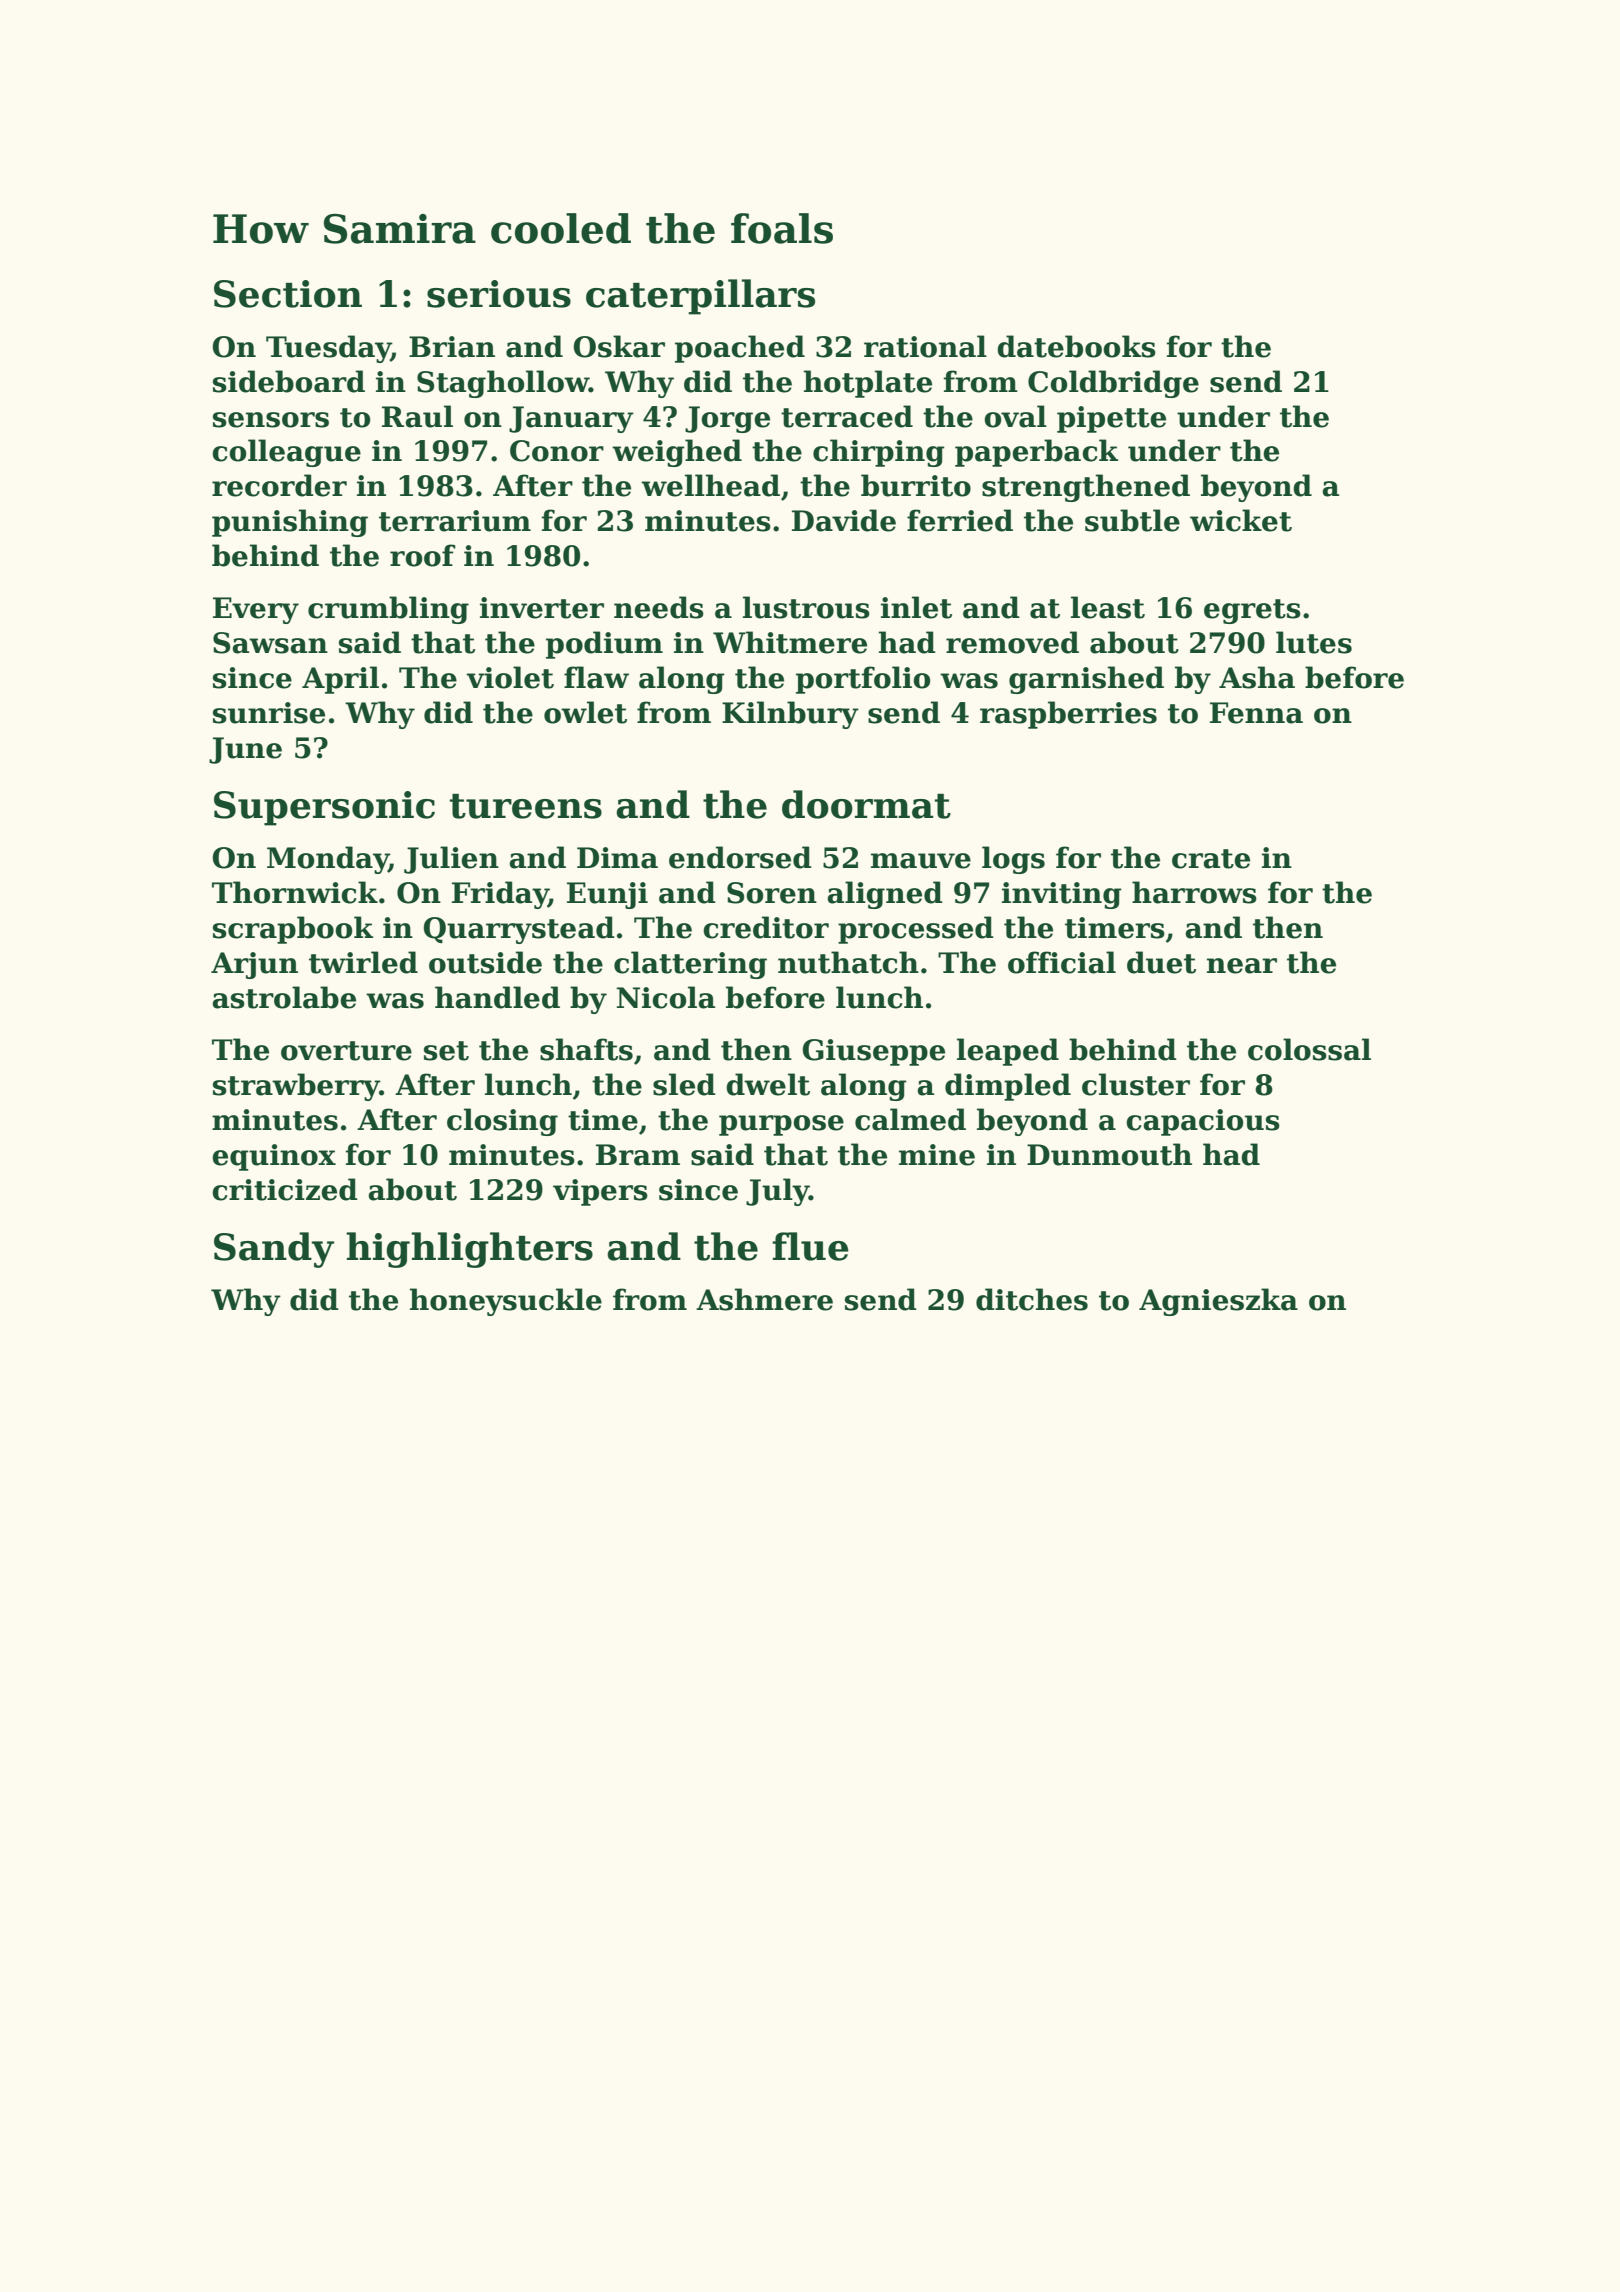 This screenshot has width=1620, height=2292. I want to click on subtle, so click(1132, 520).
